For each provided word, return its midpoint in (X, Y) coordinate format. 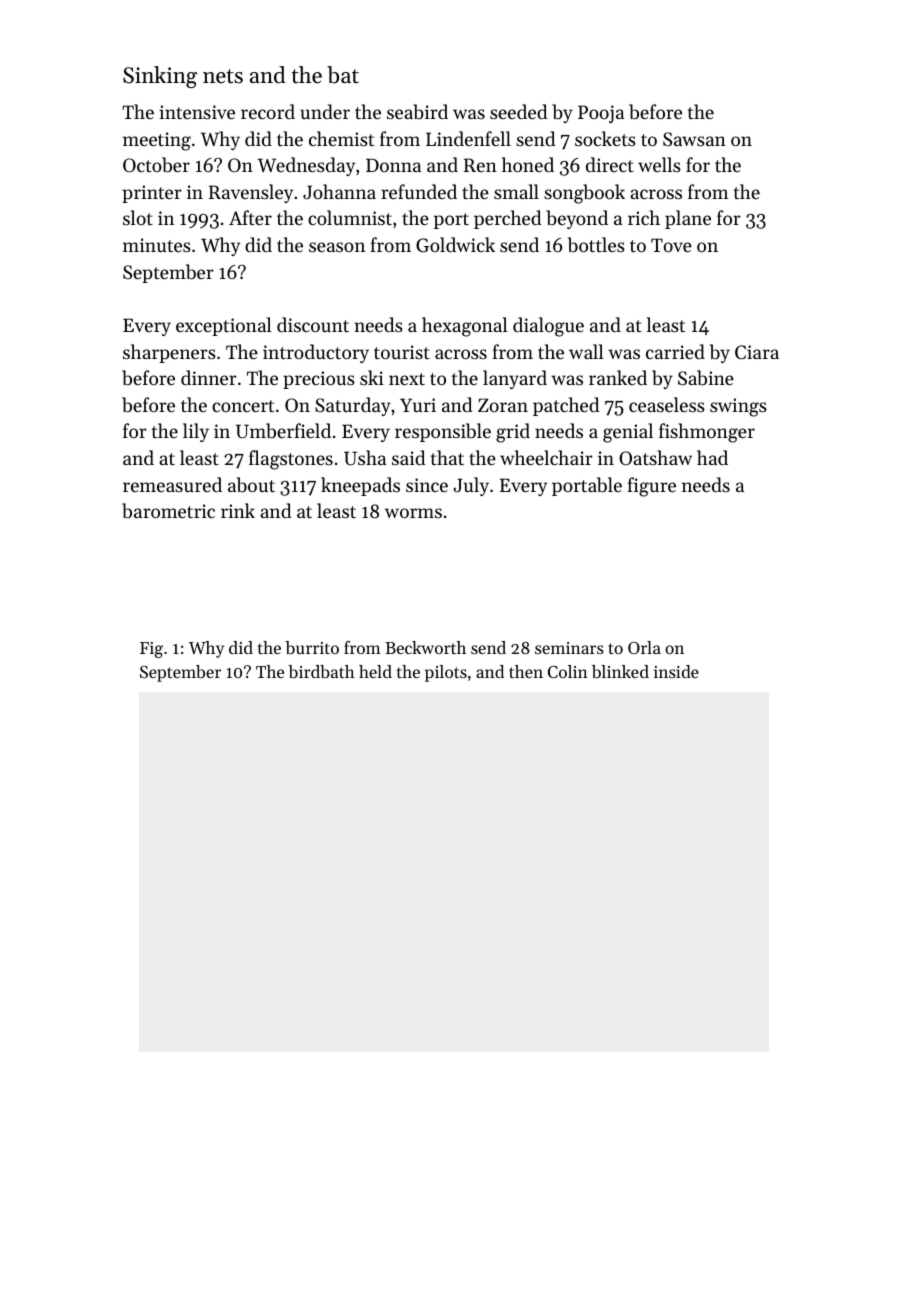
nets (223, 76)
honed (528, 164)
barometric (168, 511)
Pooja (601, 114)
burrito (312, 647)
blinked (620, 671)
